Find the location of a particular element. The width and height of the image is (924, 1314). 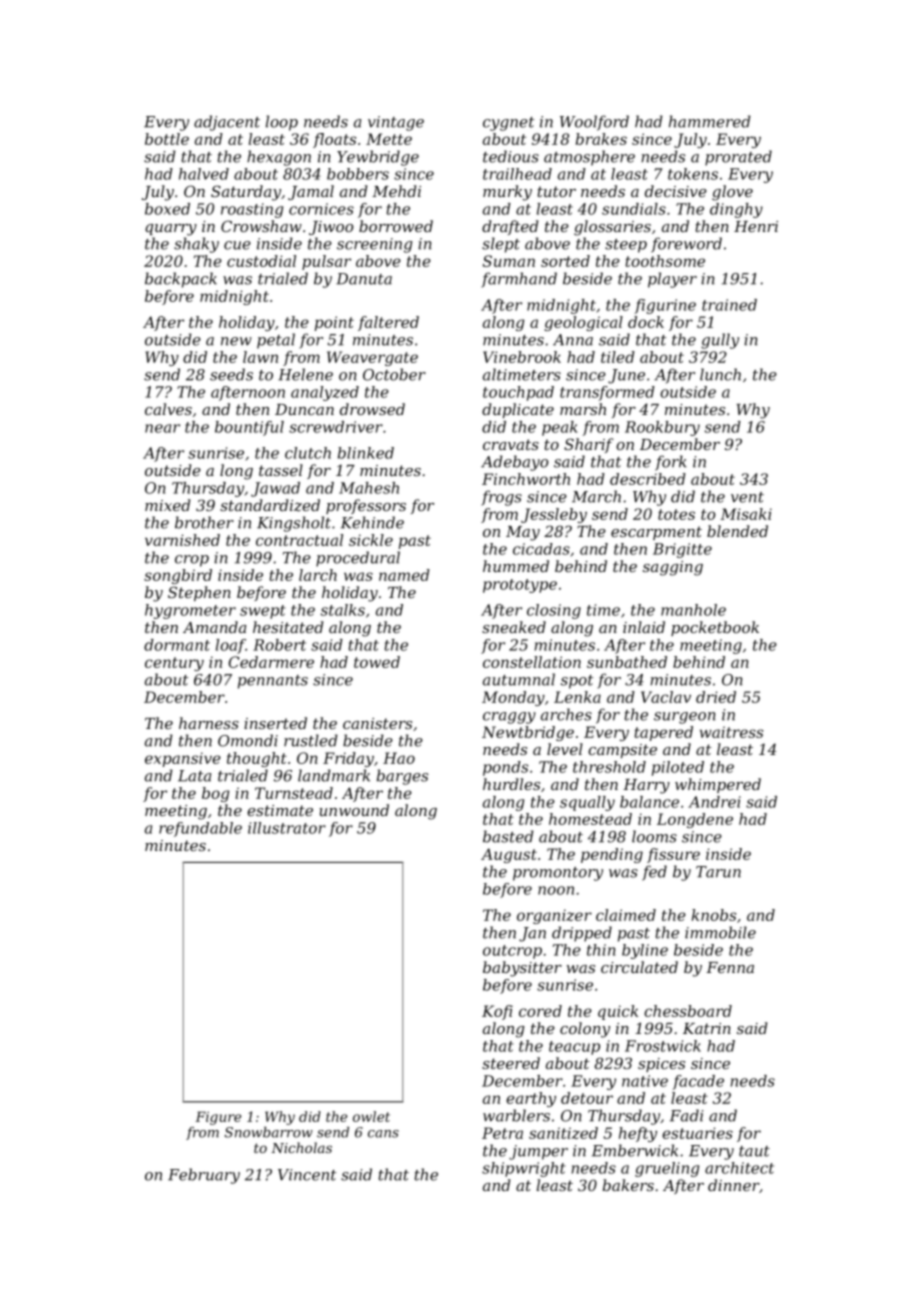

bakers is located at coordinates (628, 1185).
